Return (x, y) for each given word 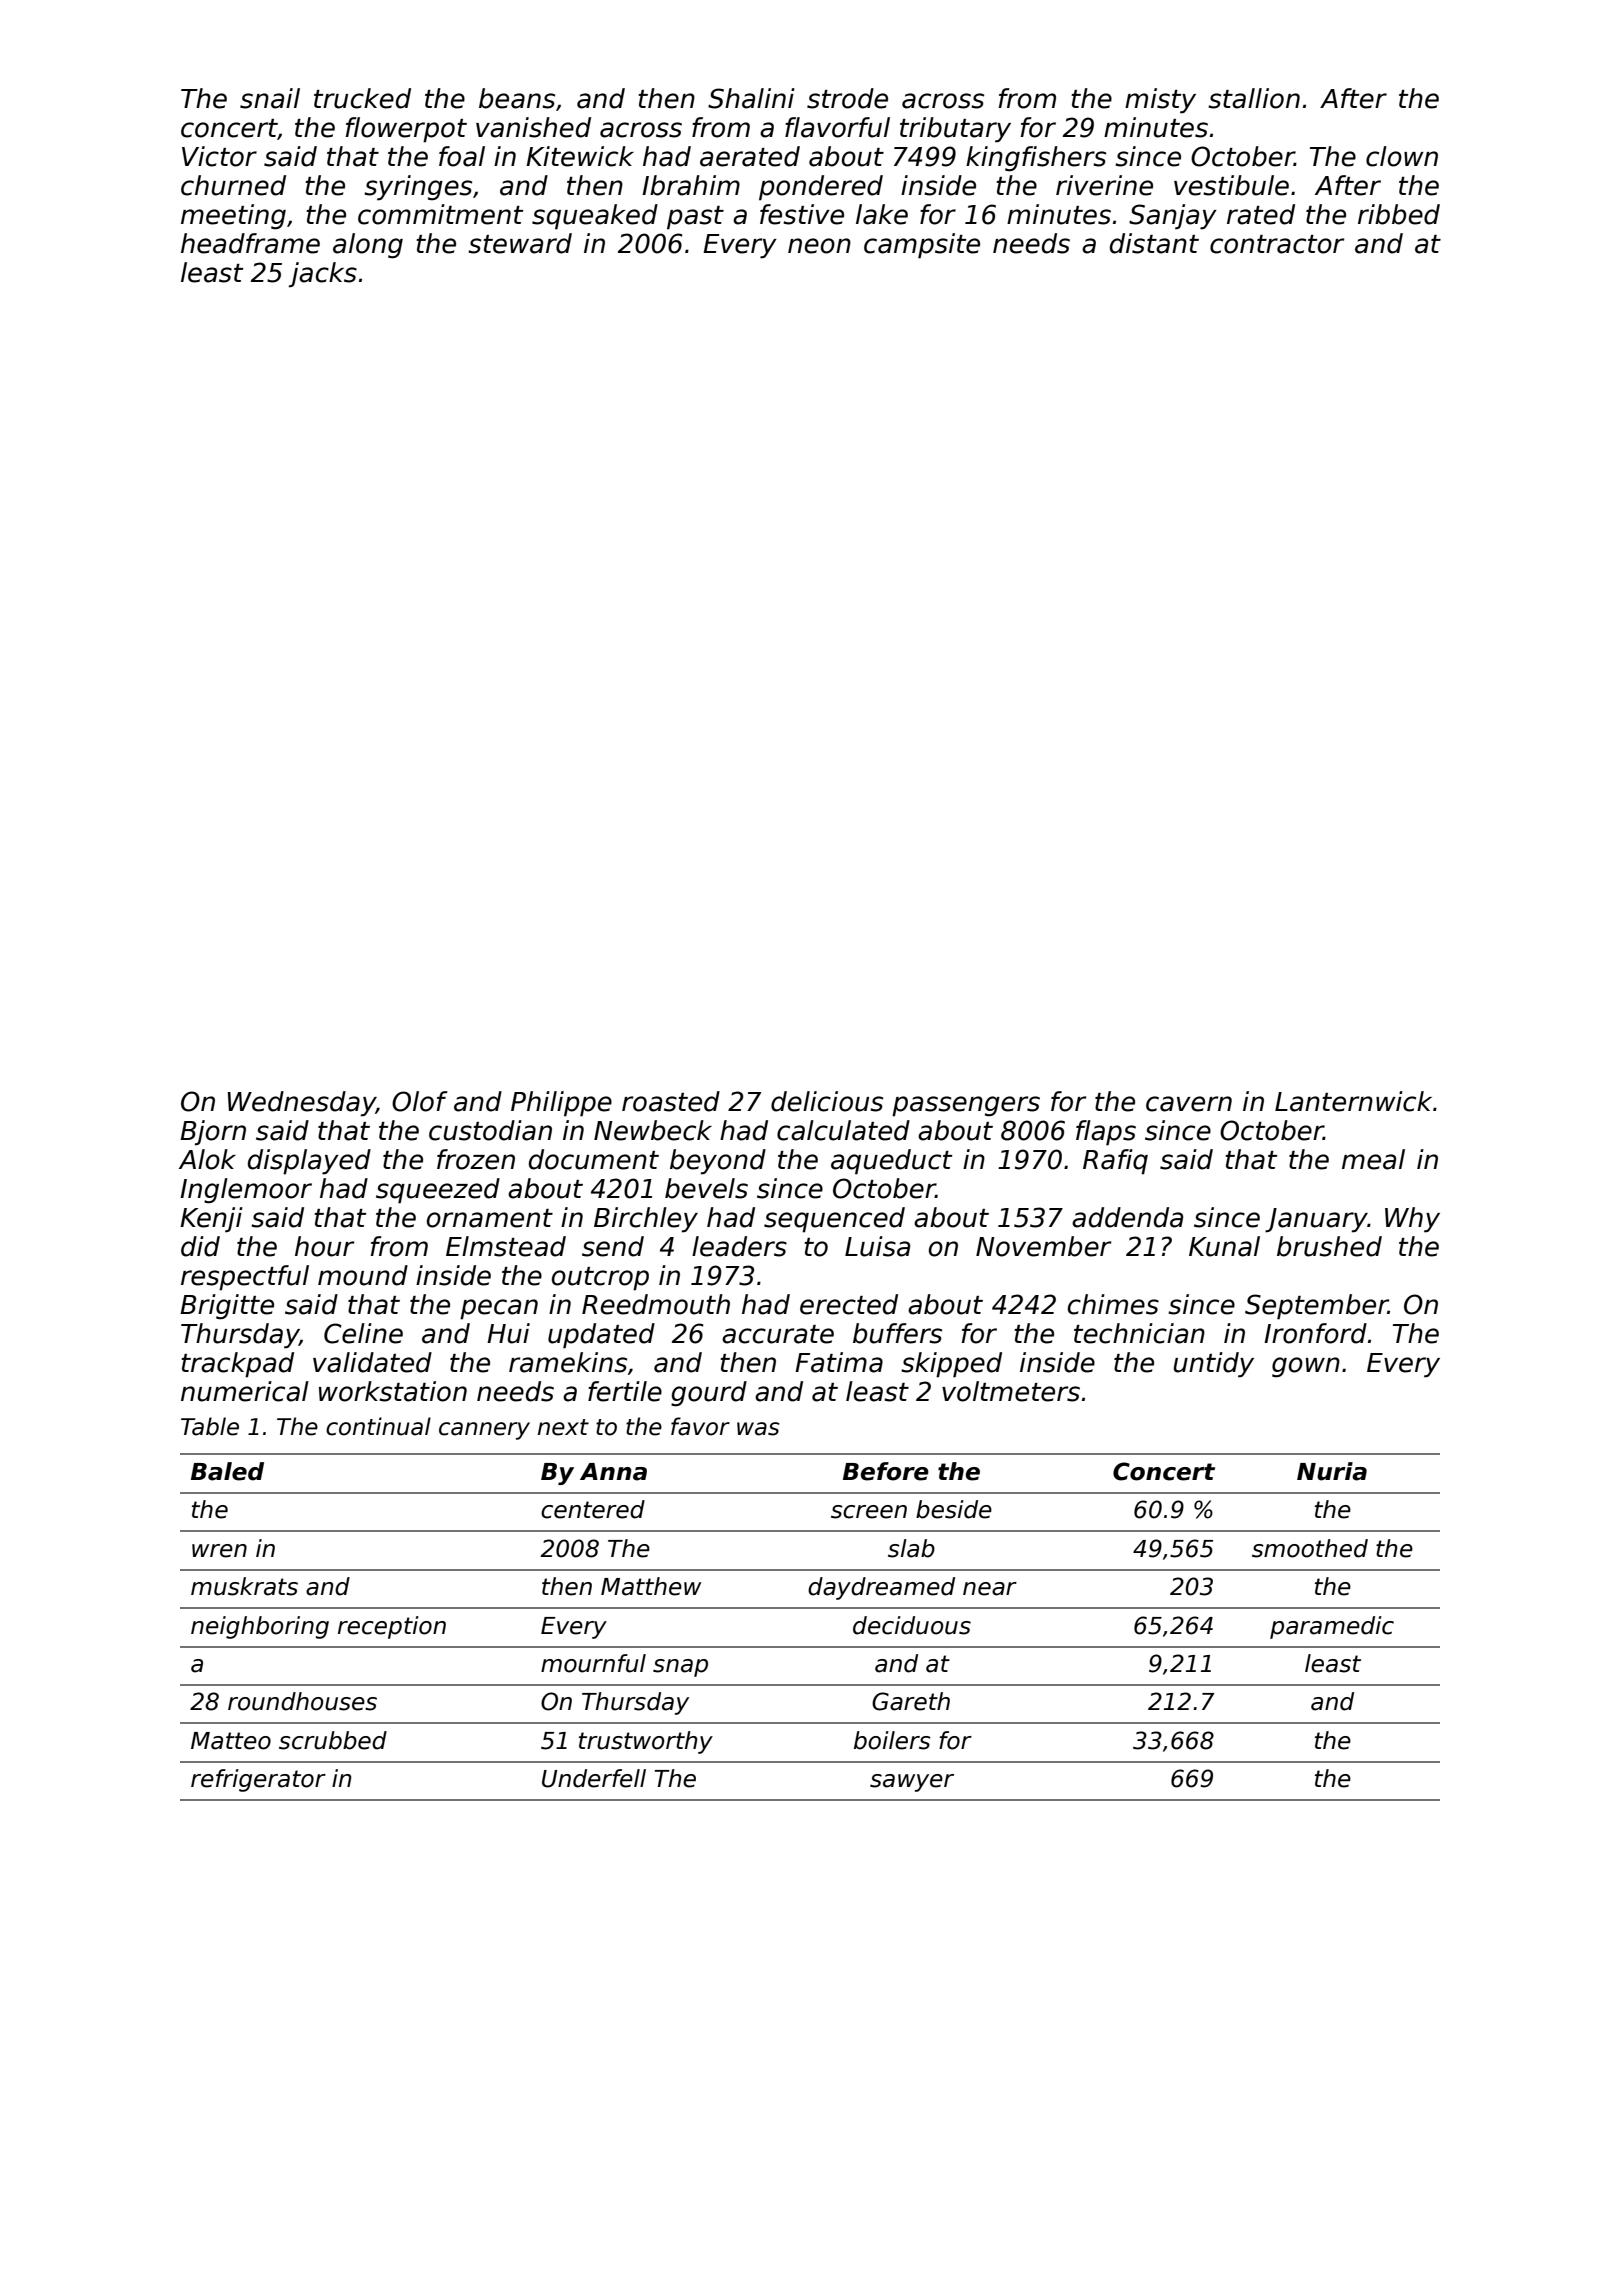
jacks (323, 275)
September (1316, 1307)
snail (270, 98)
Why (1412, 1220)
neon (819, 246)
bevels (706, 1188)
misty (1160, 101)
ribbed (1399, 214)
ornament (490, 1218)
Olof (420, 1101)
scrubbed (333, 1740)
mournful (593, 1663)
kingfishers (1036, 159)
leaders (739, 1246)
